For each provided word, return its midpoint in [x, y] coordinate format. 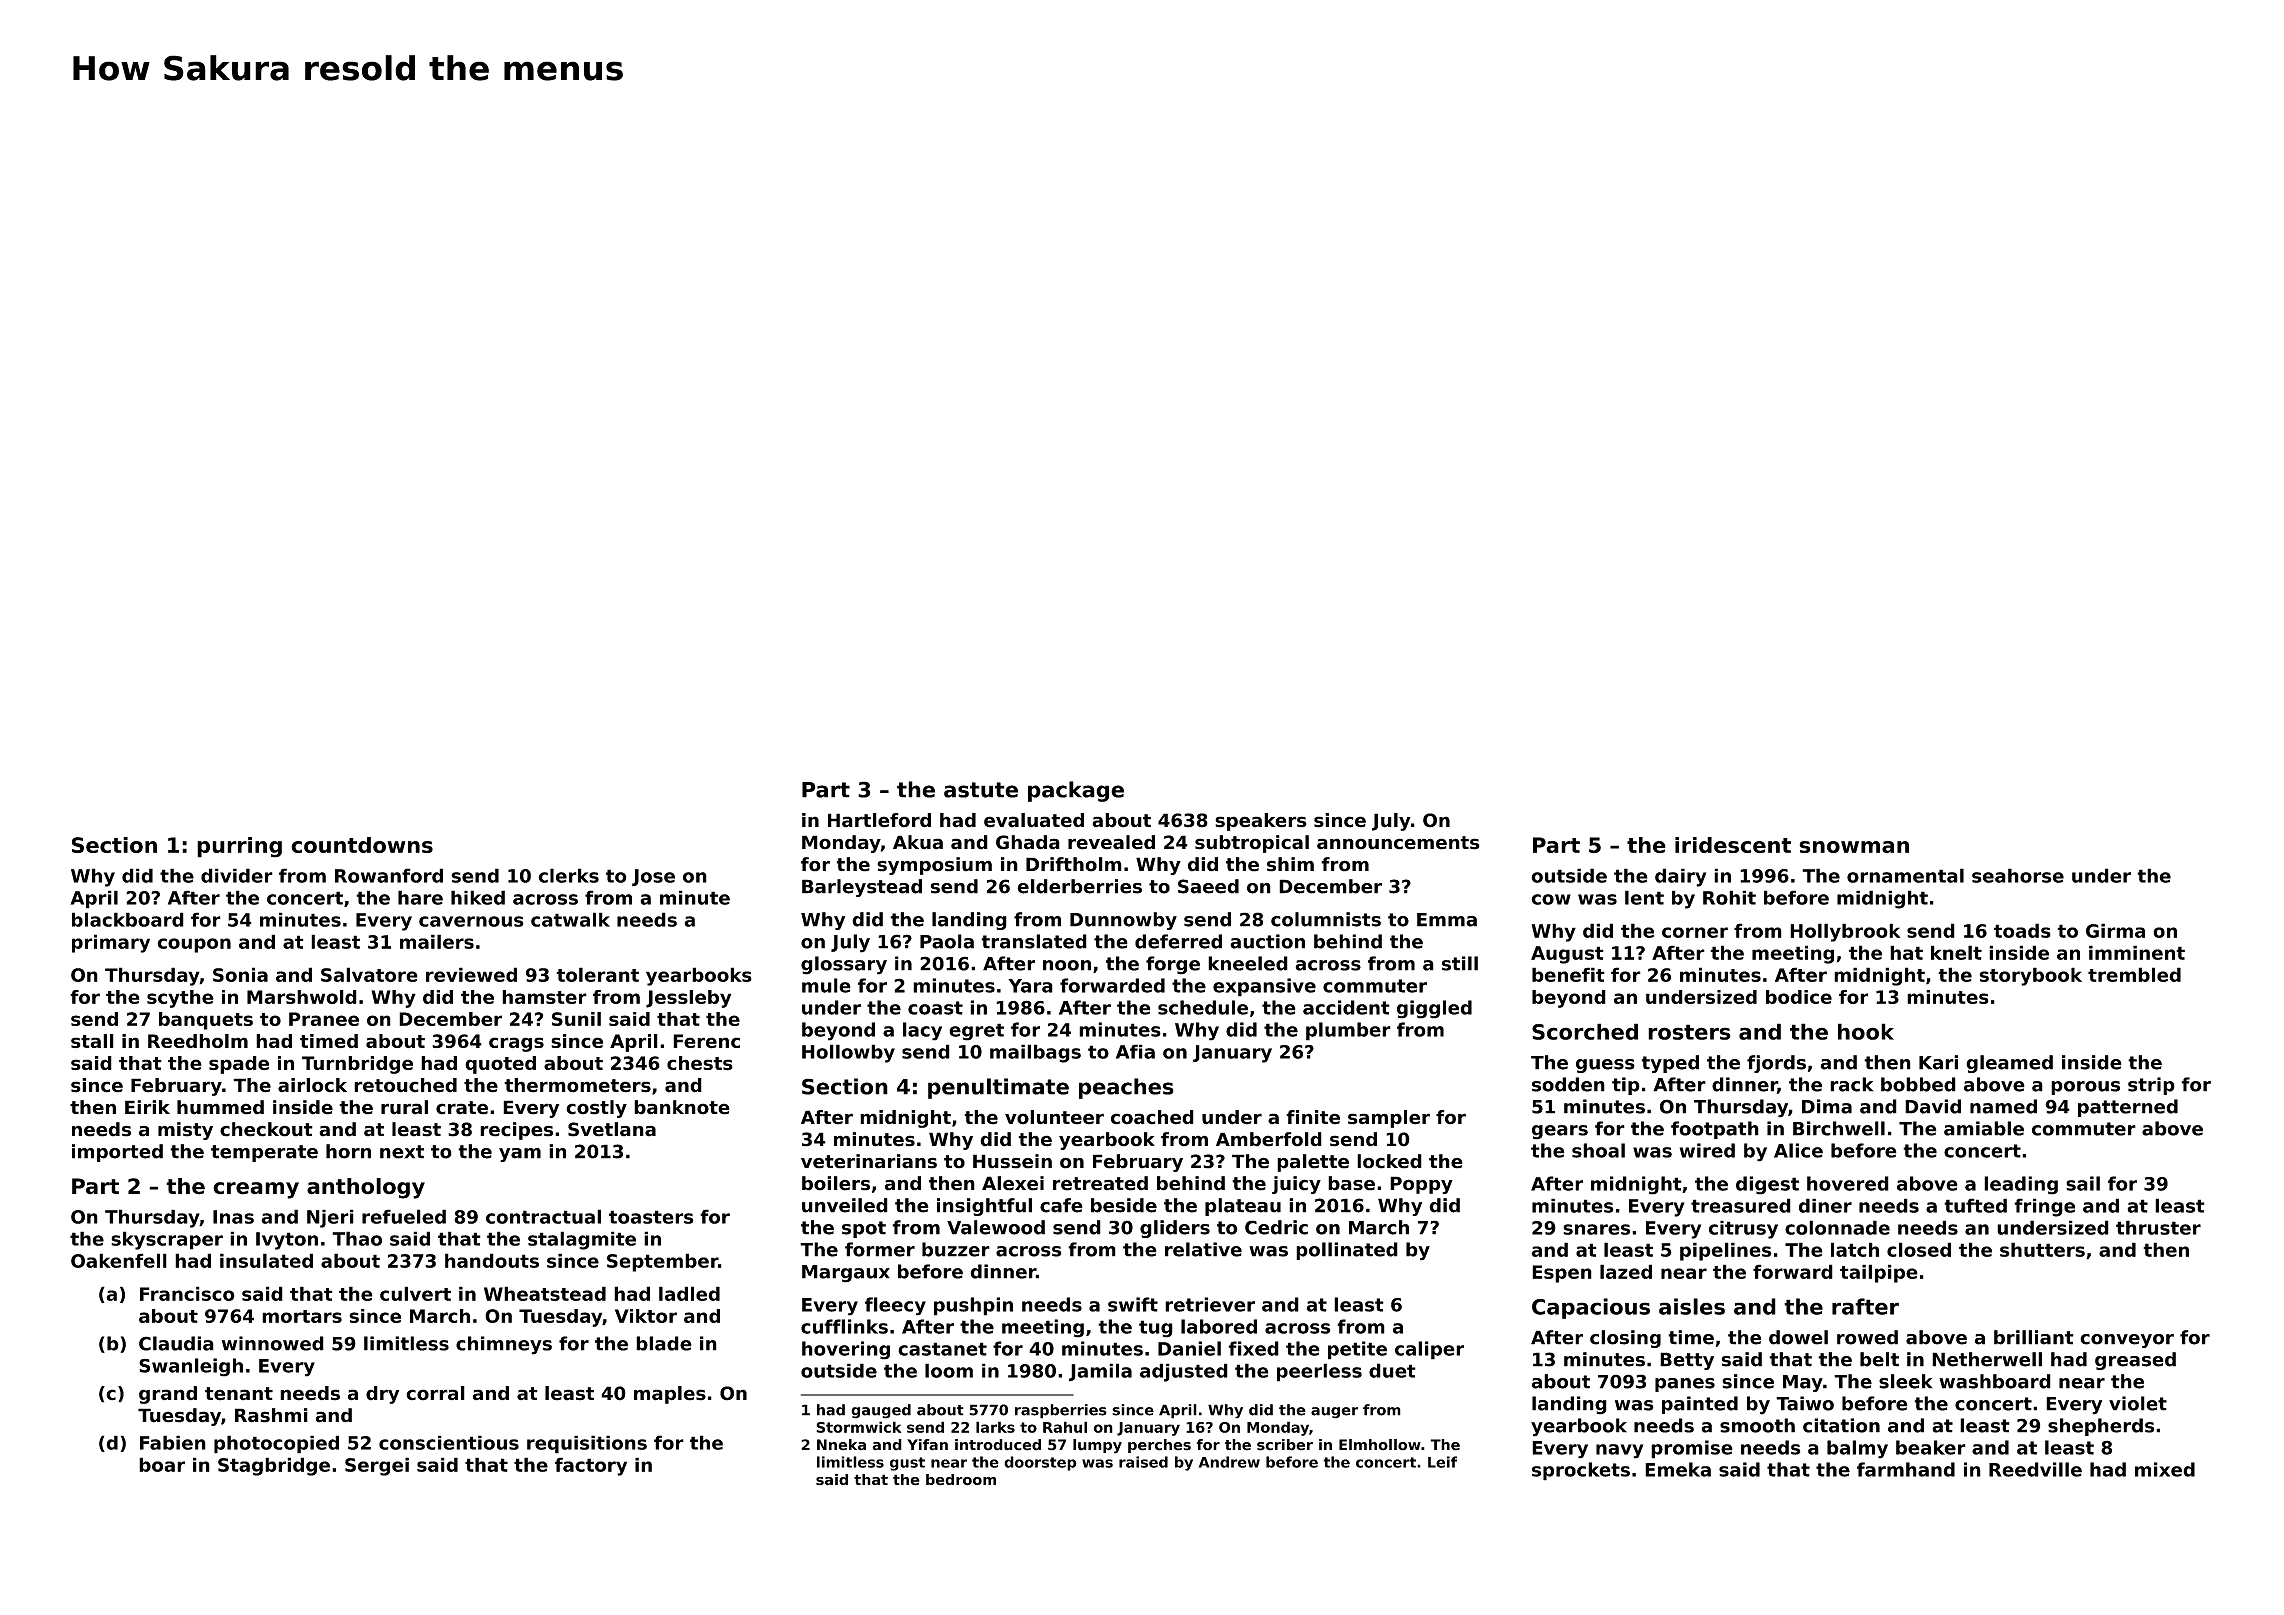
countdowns [362, 845]
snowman [1854, 847]
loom [949, 1370]
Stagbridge [274, 1466]
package [1076, 791]
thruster [2158, 1227]
